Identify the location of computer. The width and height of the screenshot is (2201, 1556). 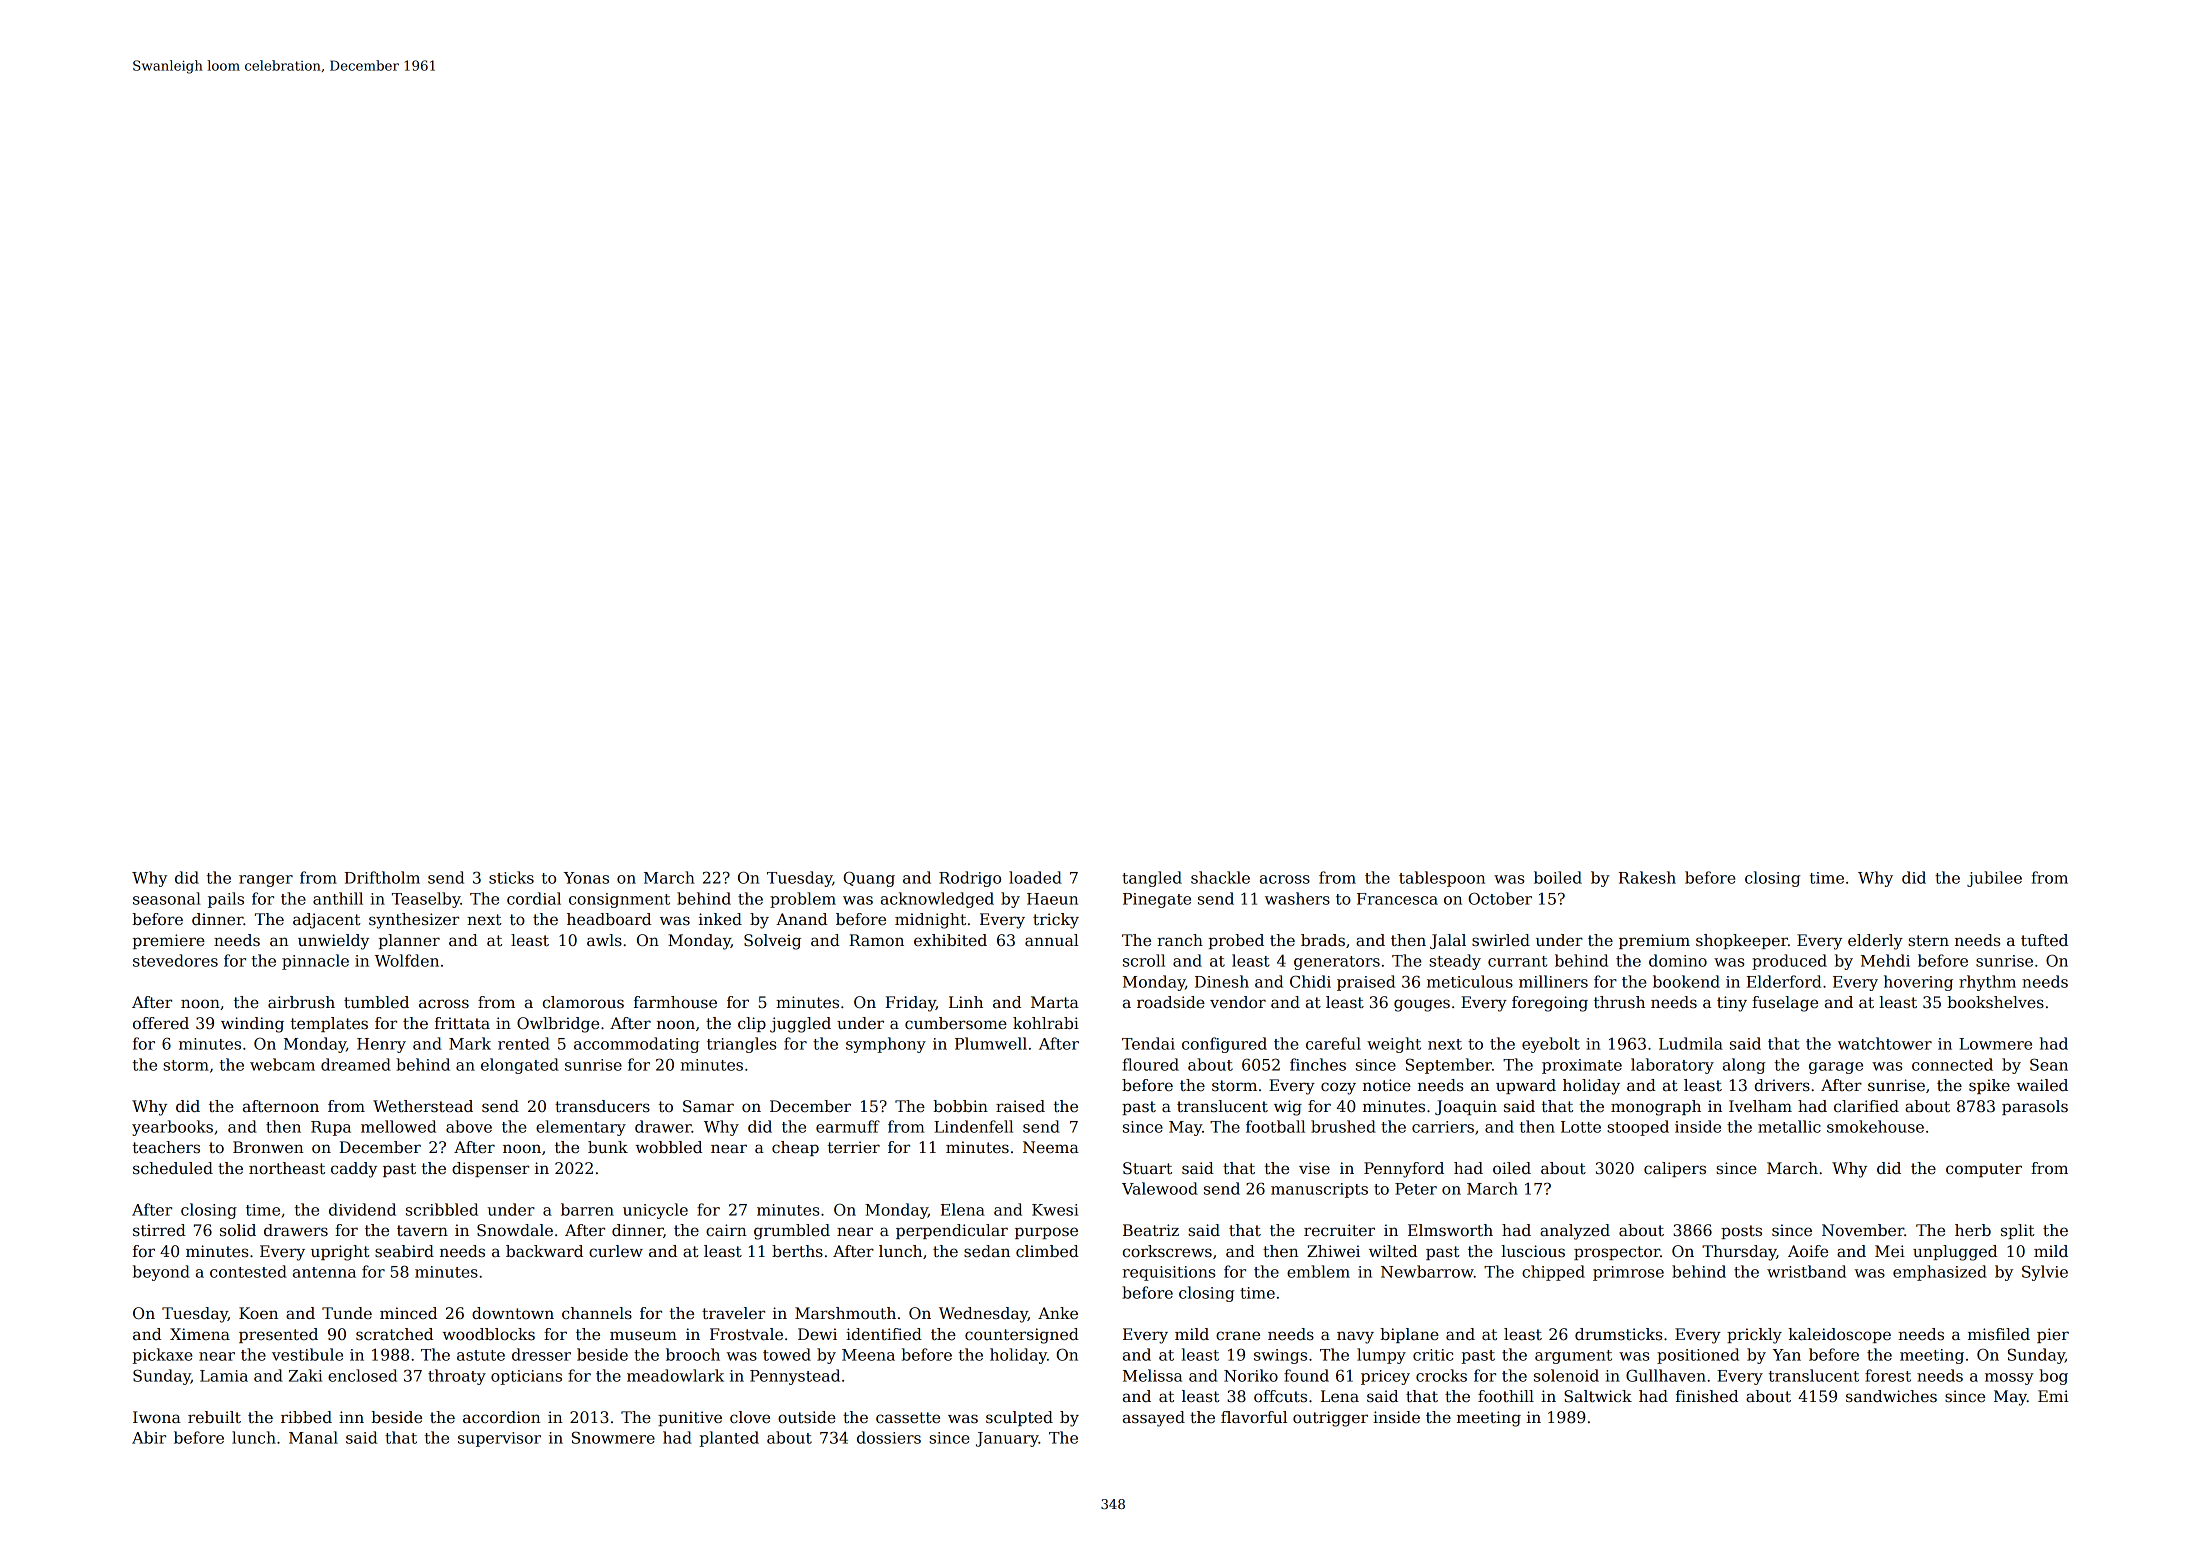
(1984, 1170).
